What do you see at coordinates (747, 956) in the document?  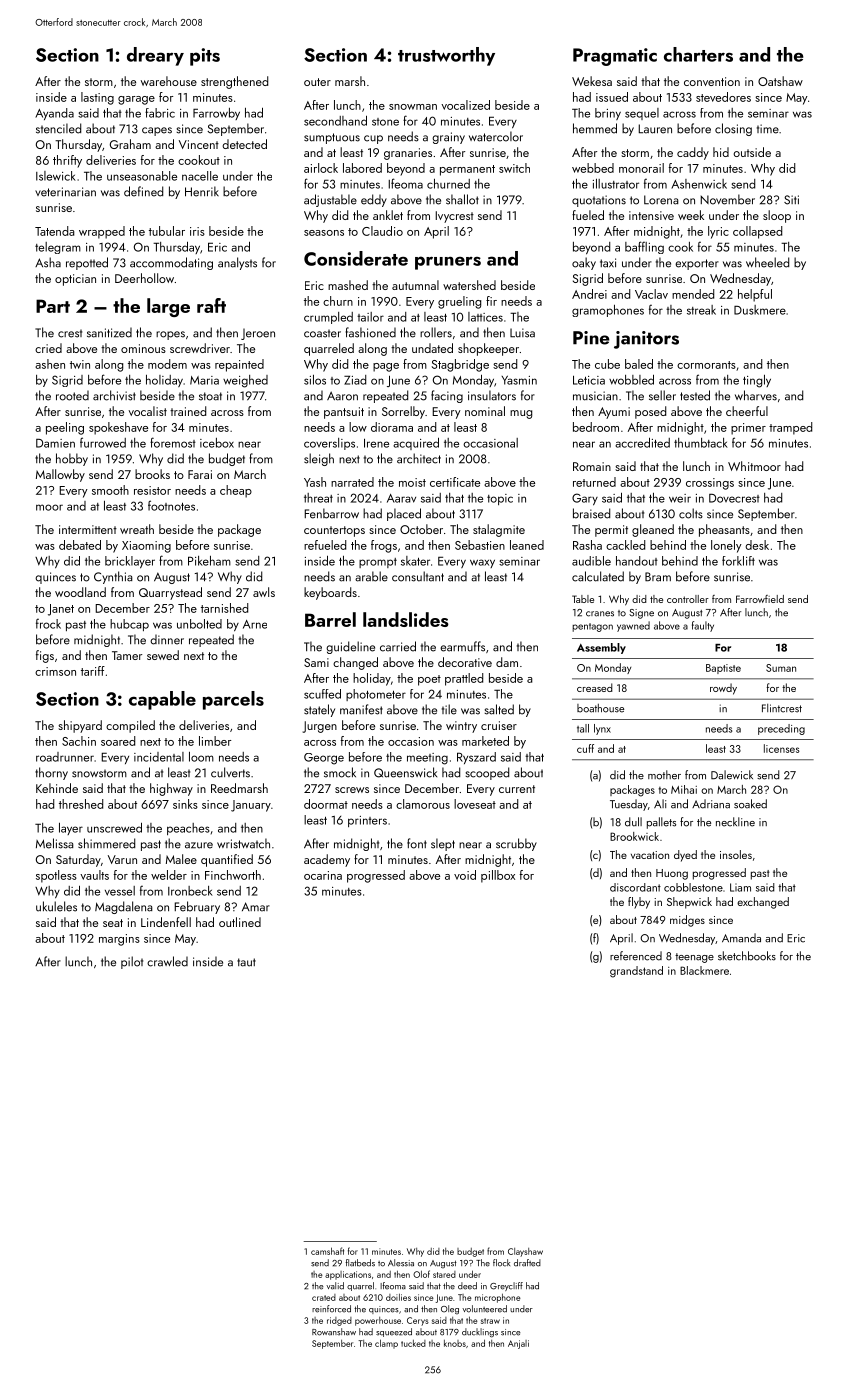 I see `sketchbooks` at bounding box center [747, 956].
